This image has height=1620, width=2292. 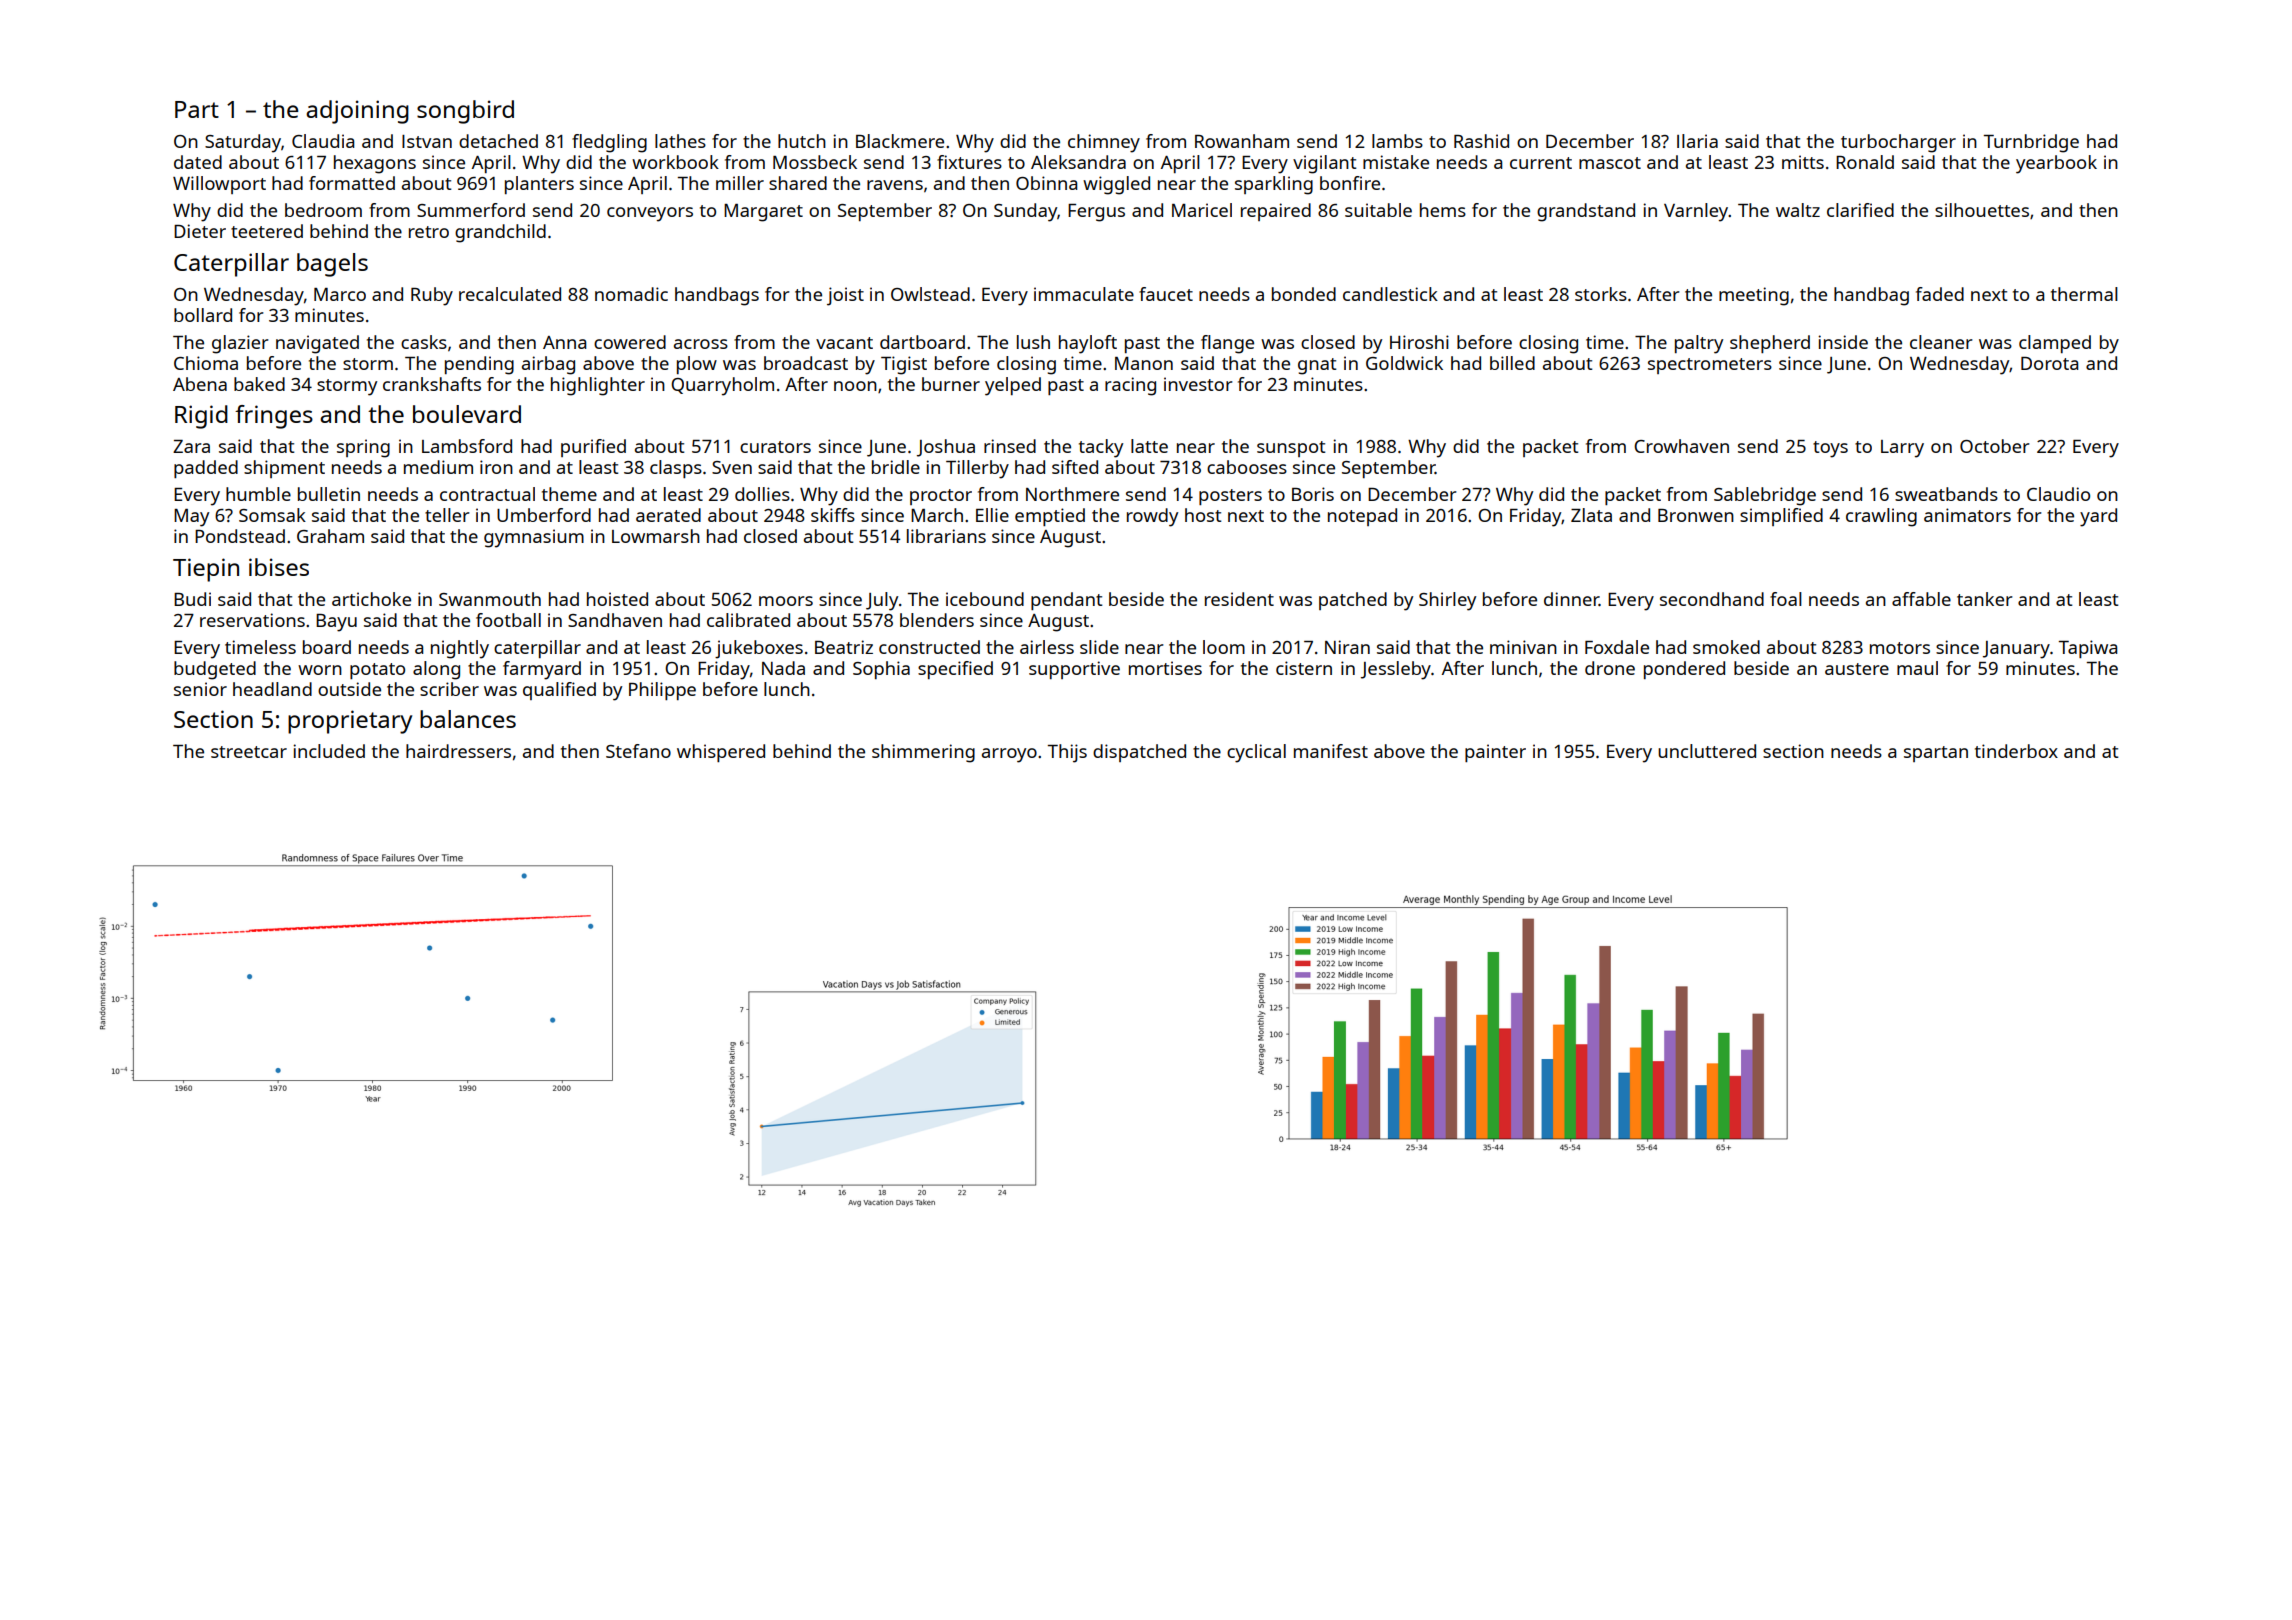 I want to click on painter, so click(x=1495, y=753).
